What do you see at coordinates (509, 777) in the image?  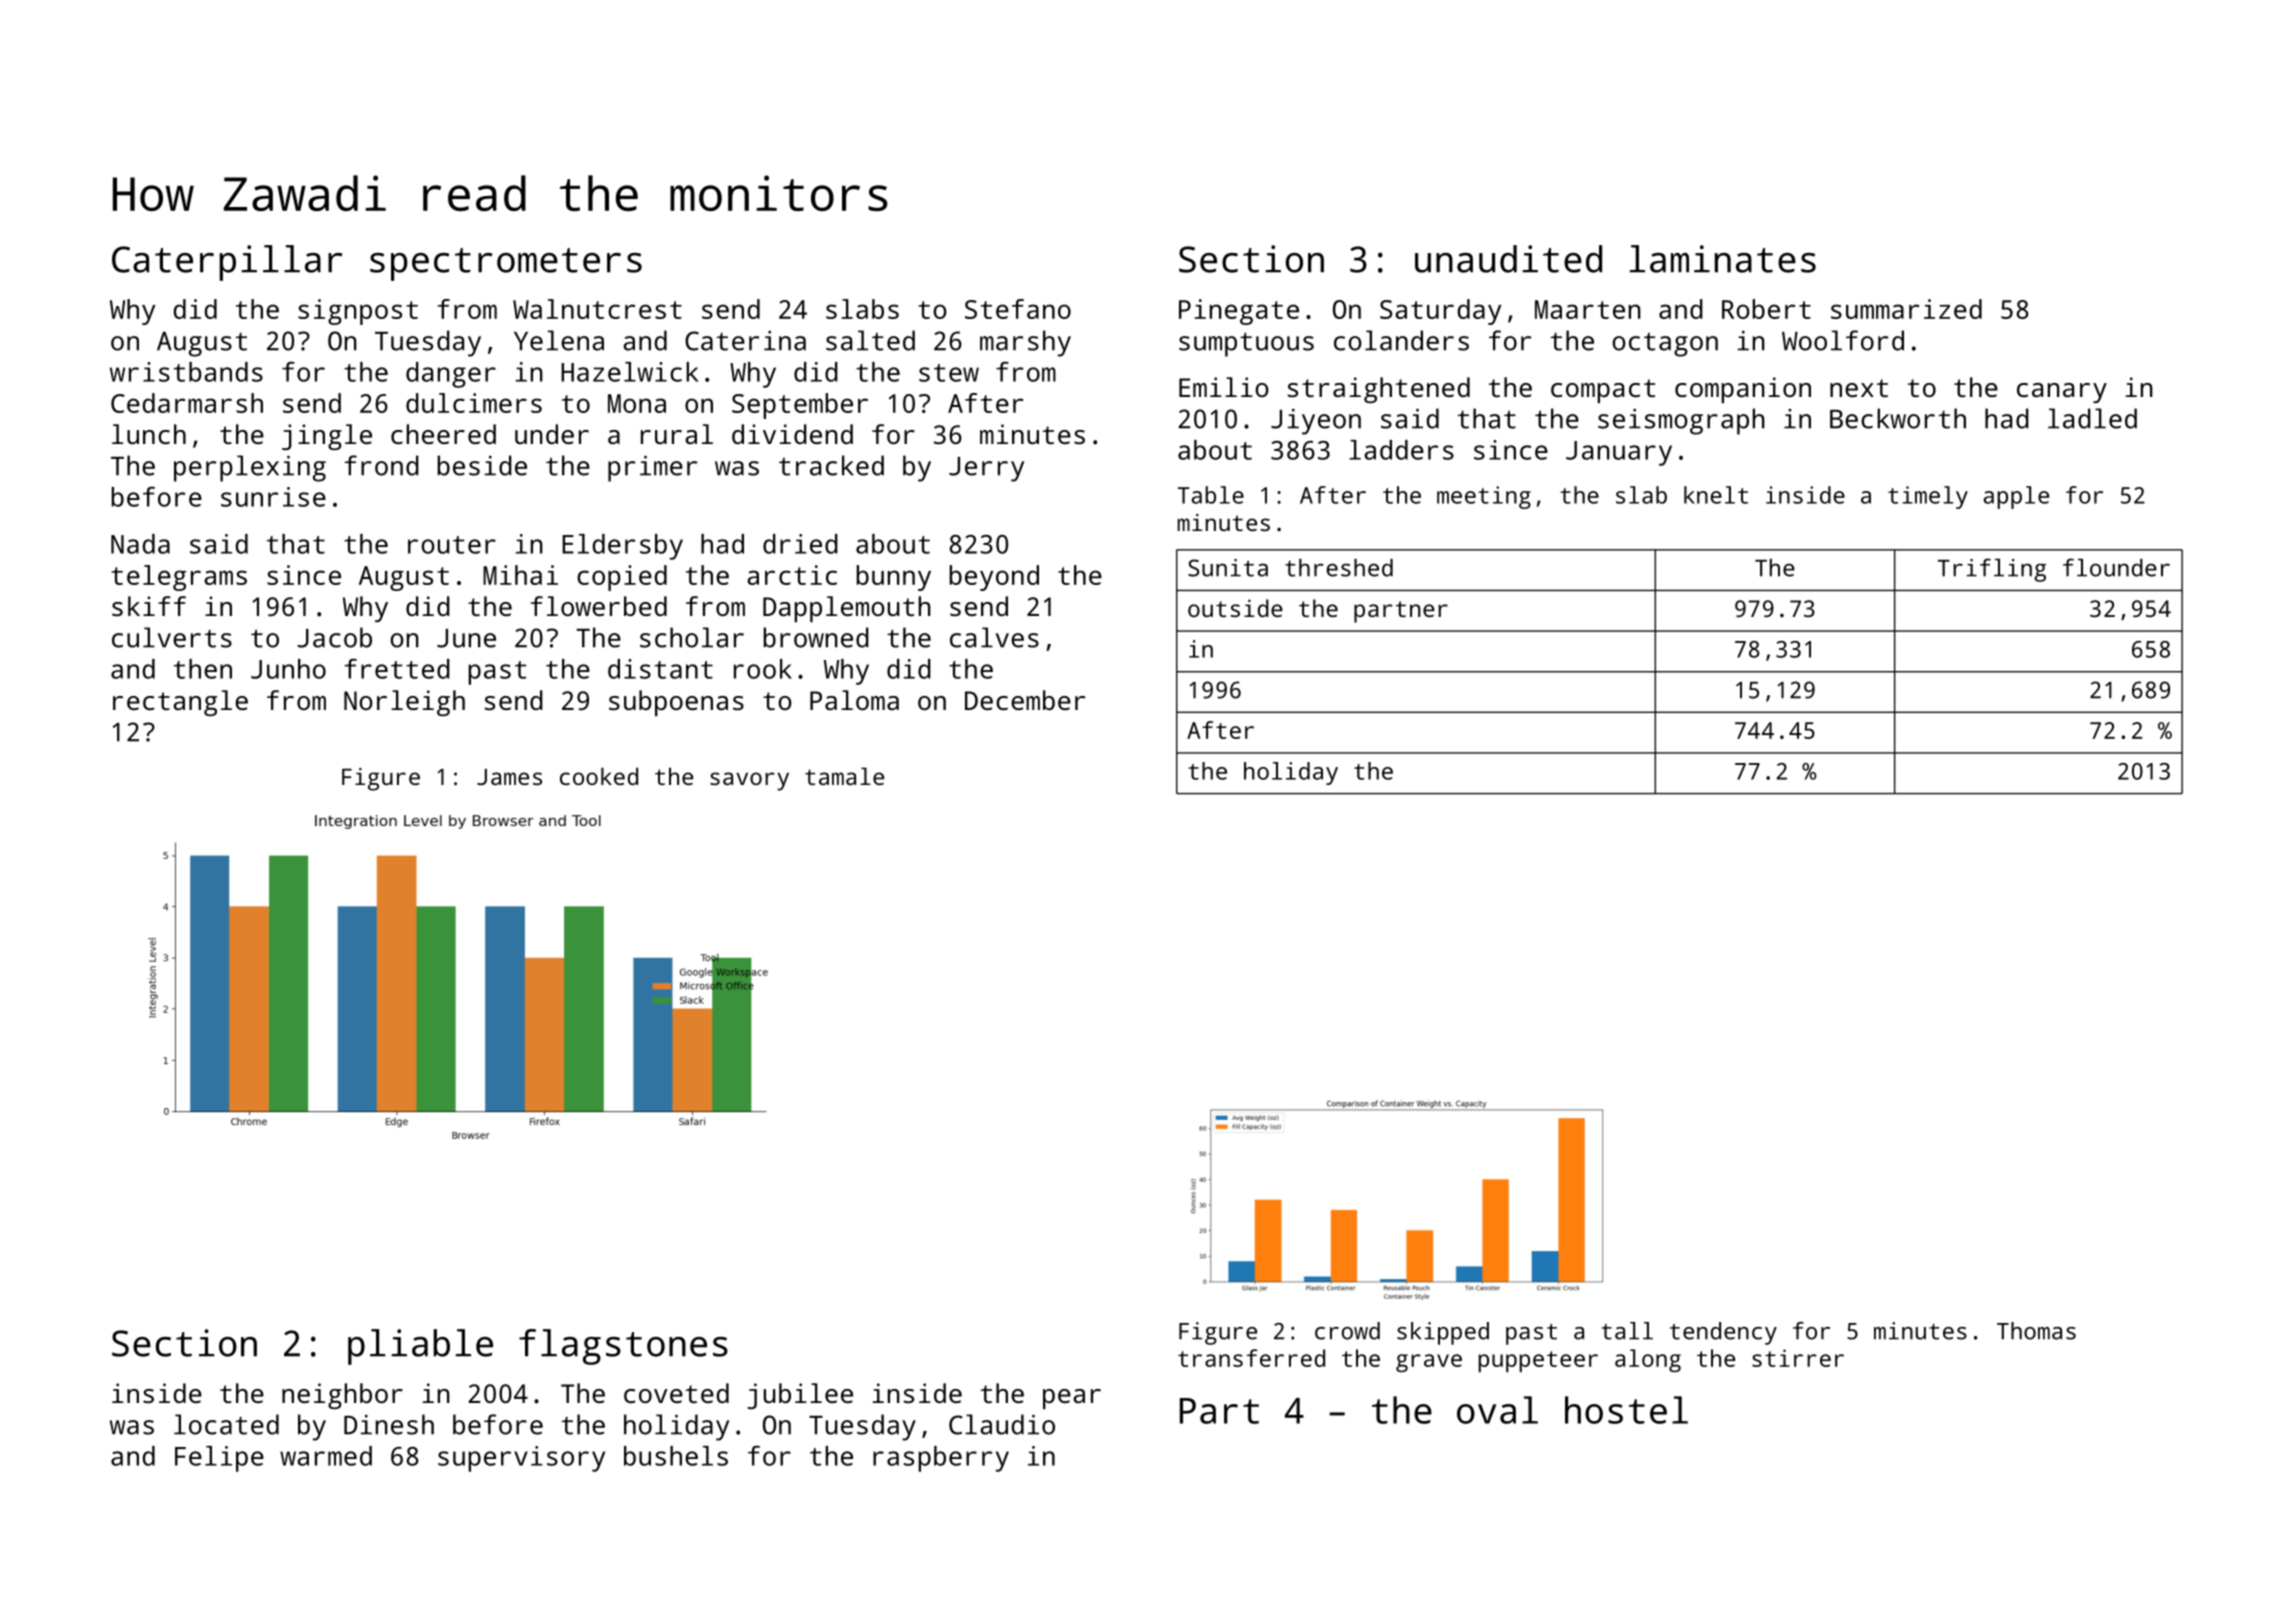 I see `James` at bounding box center [509, 777].
